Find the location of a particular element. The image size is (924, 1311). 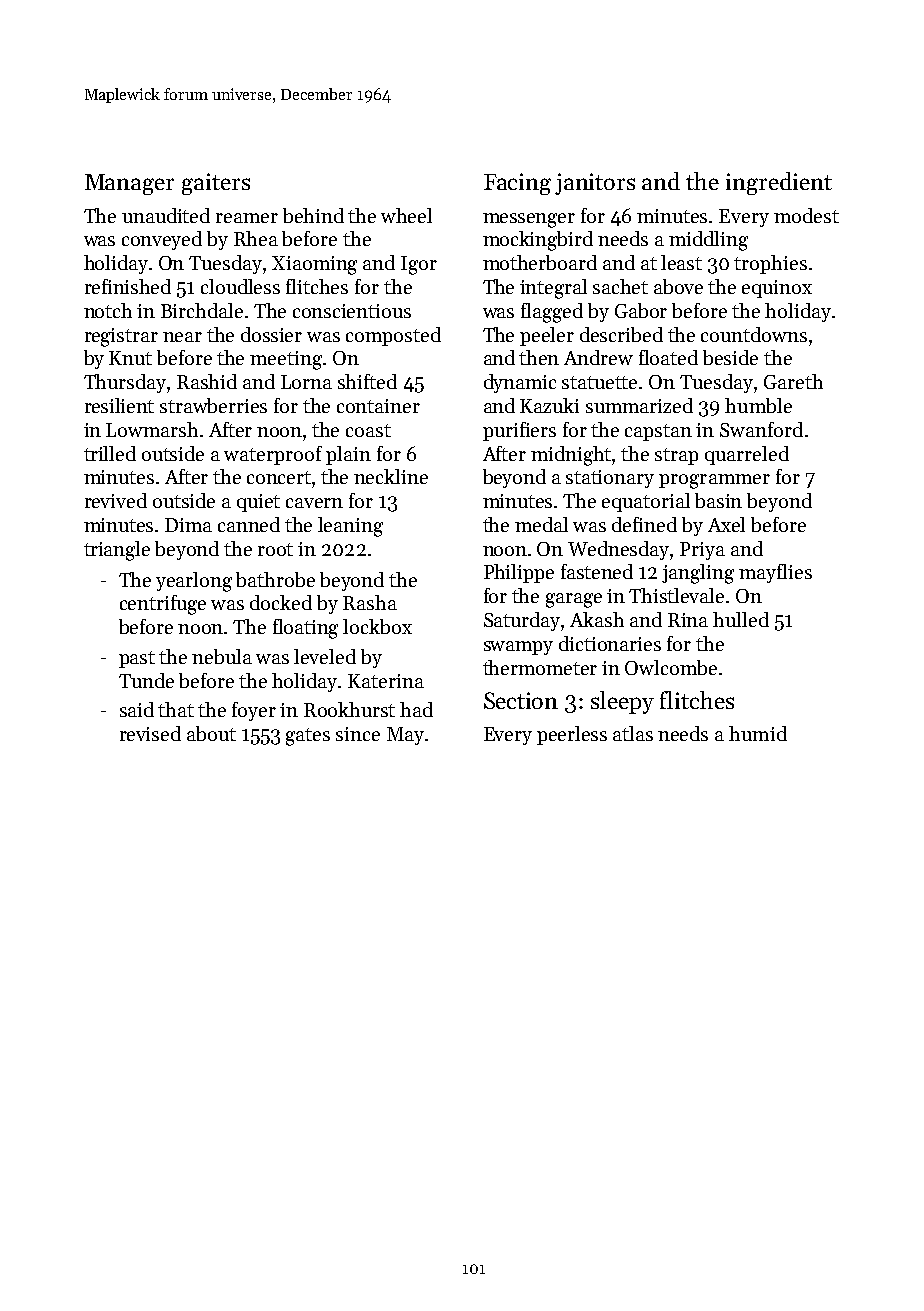

peerless is located at coordinates (572, 735).
